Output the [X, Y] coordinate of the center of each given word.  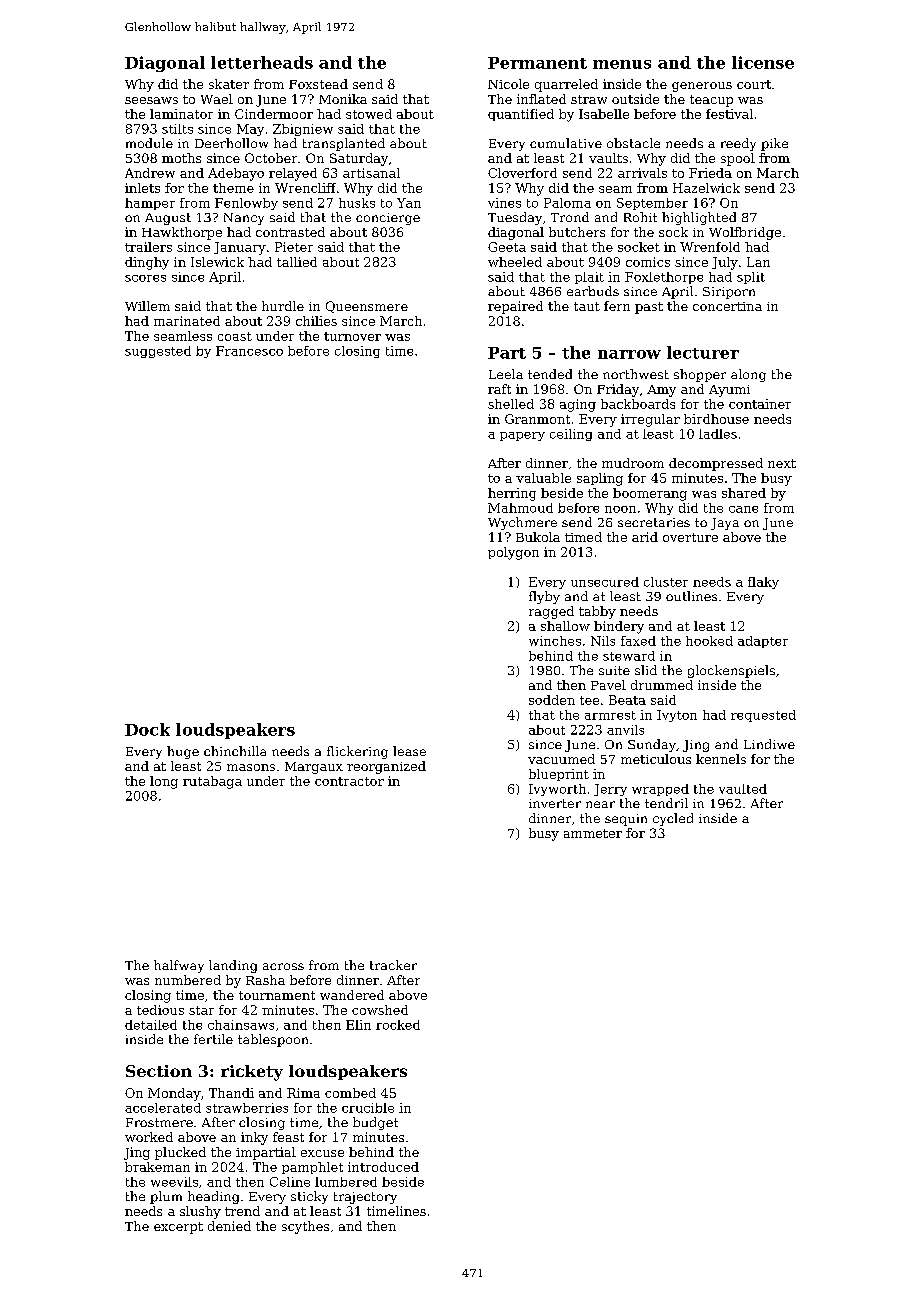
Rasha [265, 980]
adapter [763, 642]
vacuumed [561, 759]
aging [578, 405]
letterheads [262, 62]
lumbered [346, 1182]
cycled [673, 819]
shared [744, 493]
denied [229, 1226]
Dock [147, 729]
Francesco [249, 351]
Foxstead [318, 84]
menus [622, 64]
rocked [398, 1025]
